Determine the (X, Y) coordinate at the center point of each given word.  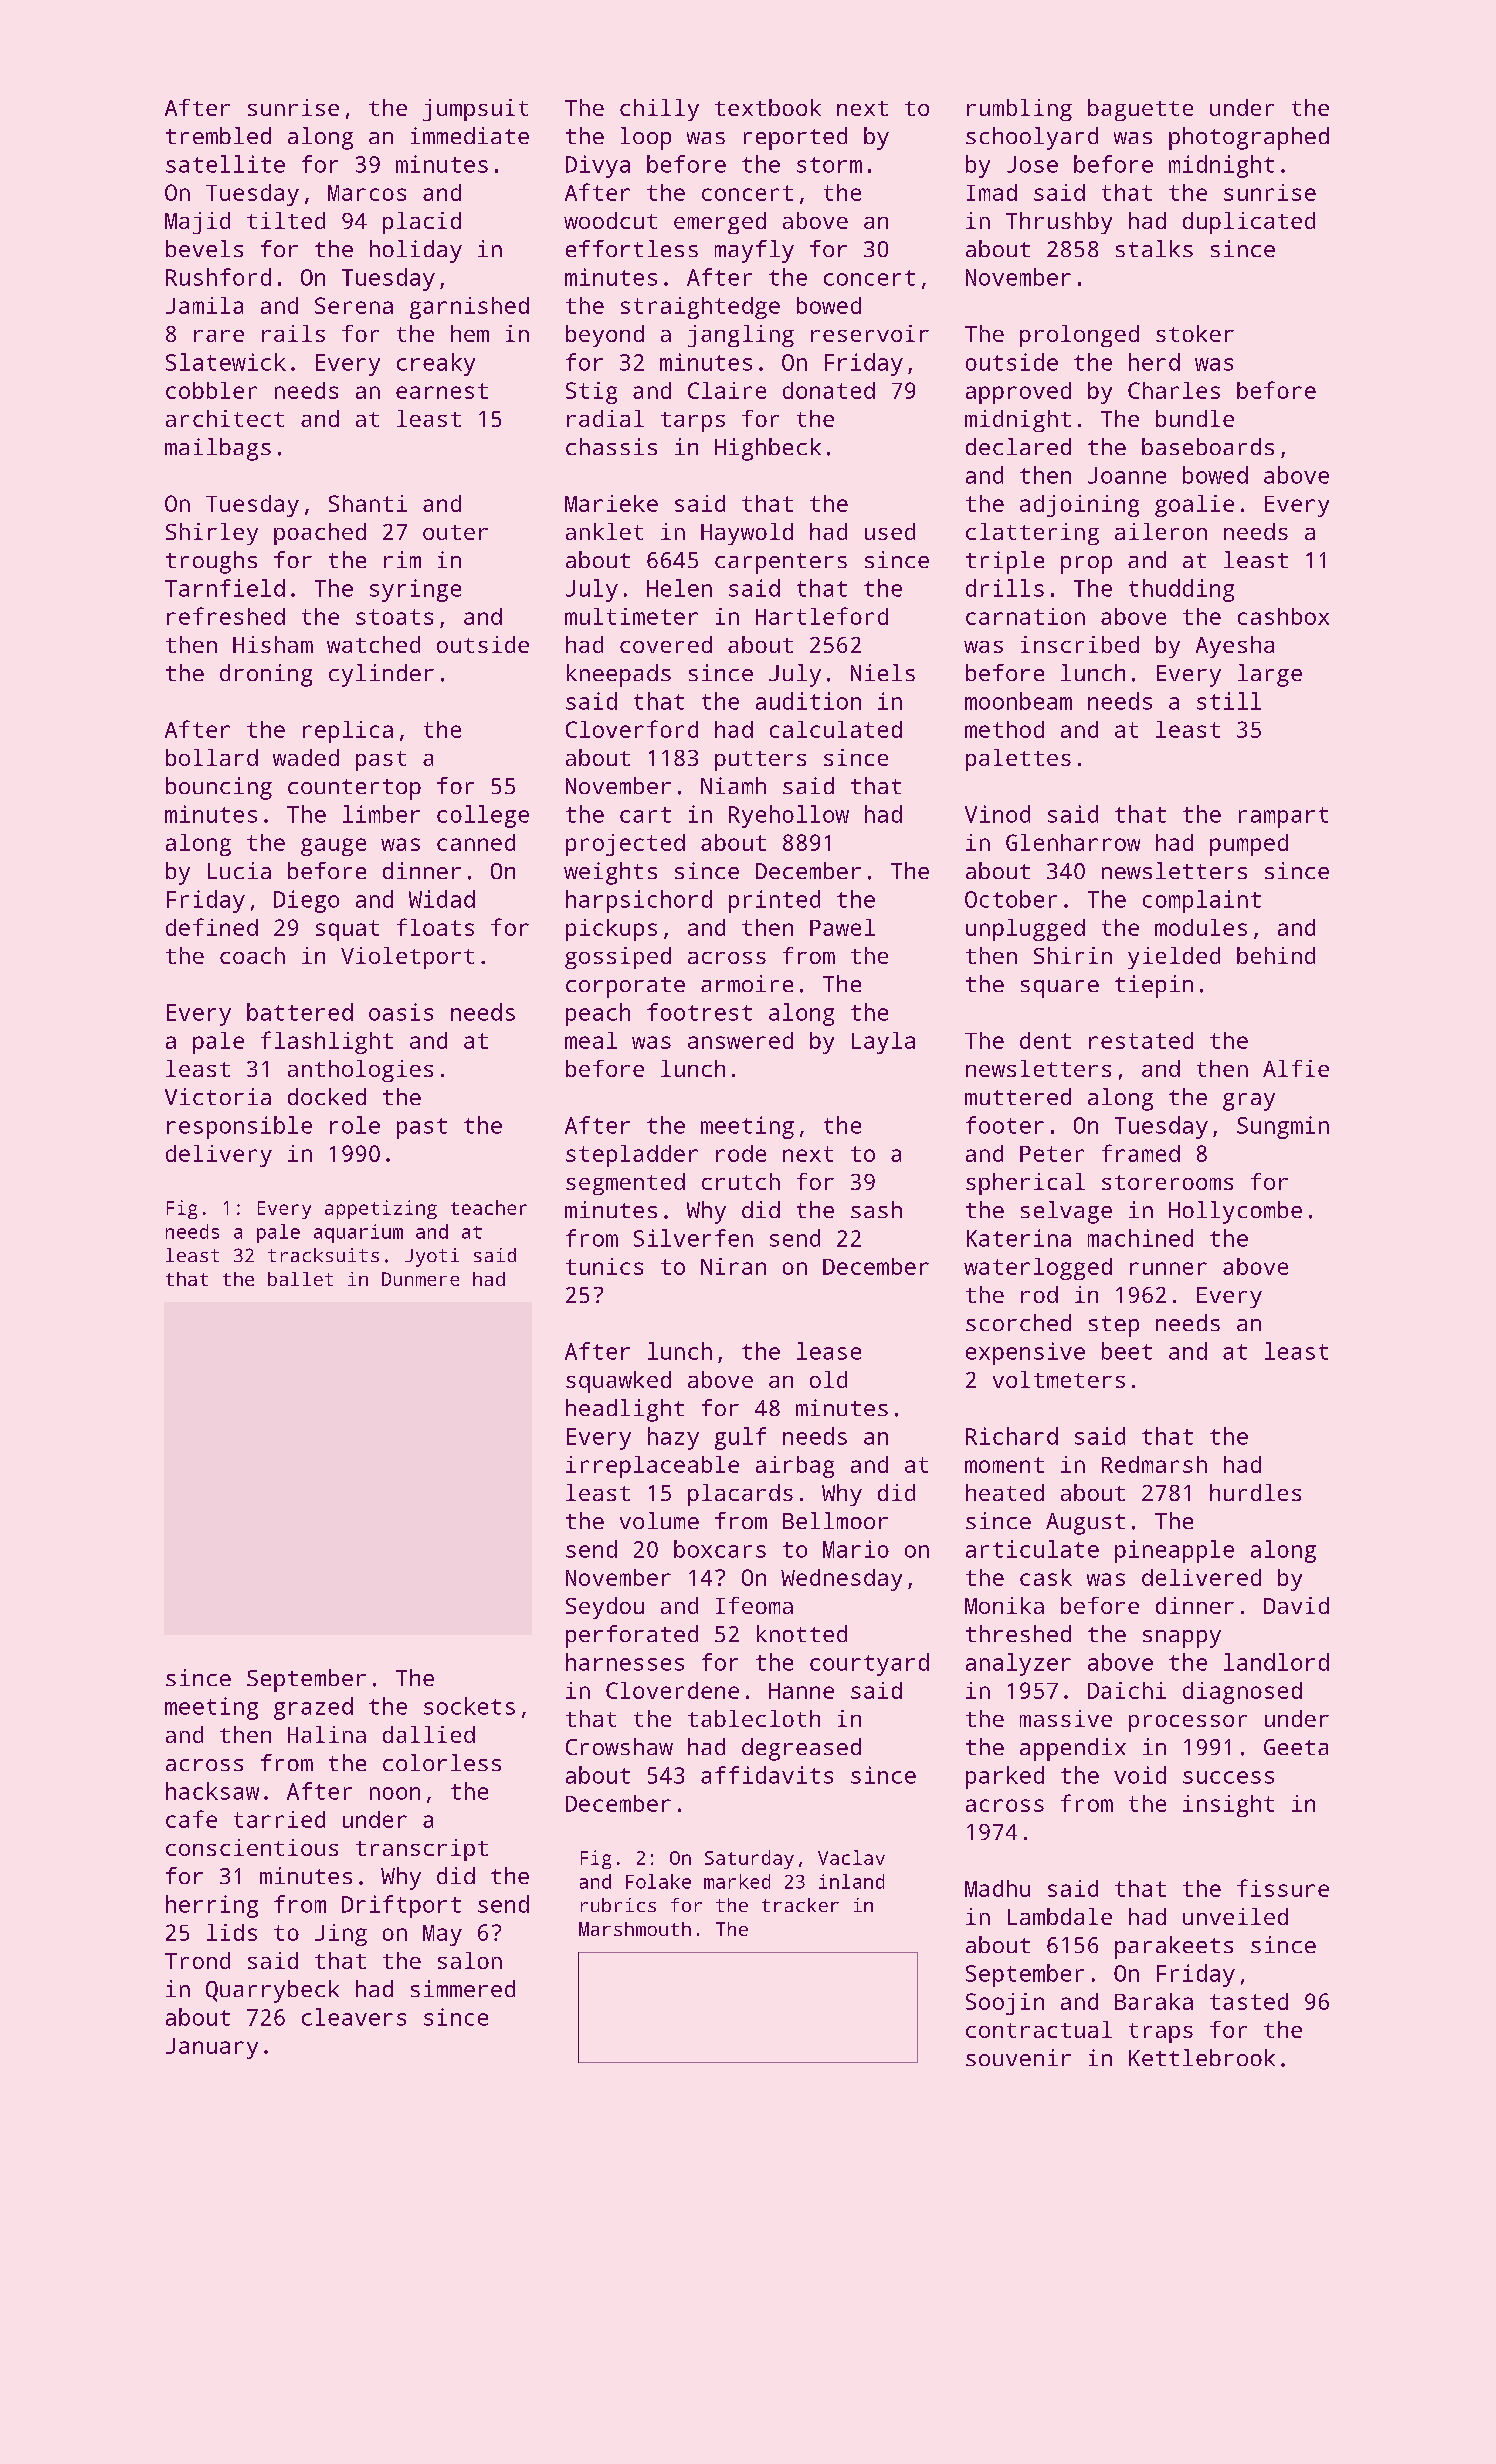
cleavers (354, 2017)
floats (435, 927)
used (890, 531)
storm (829, 165)
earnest (442, 391)
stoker (1195, 333)
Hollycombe (1235, 1212)
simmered (463, 1988)
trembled (218, 135)
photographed (1249, 138)
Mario (856, 1549)
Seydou (605, 1608)
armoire (747, 983)
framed (1141, 1153)
